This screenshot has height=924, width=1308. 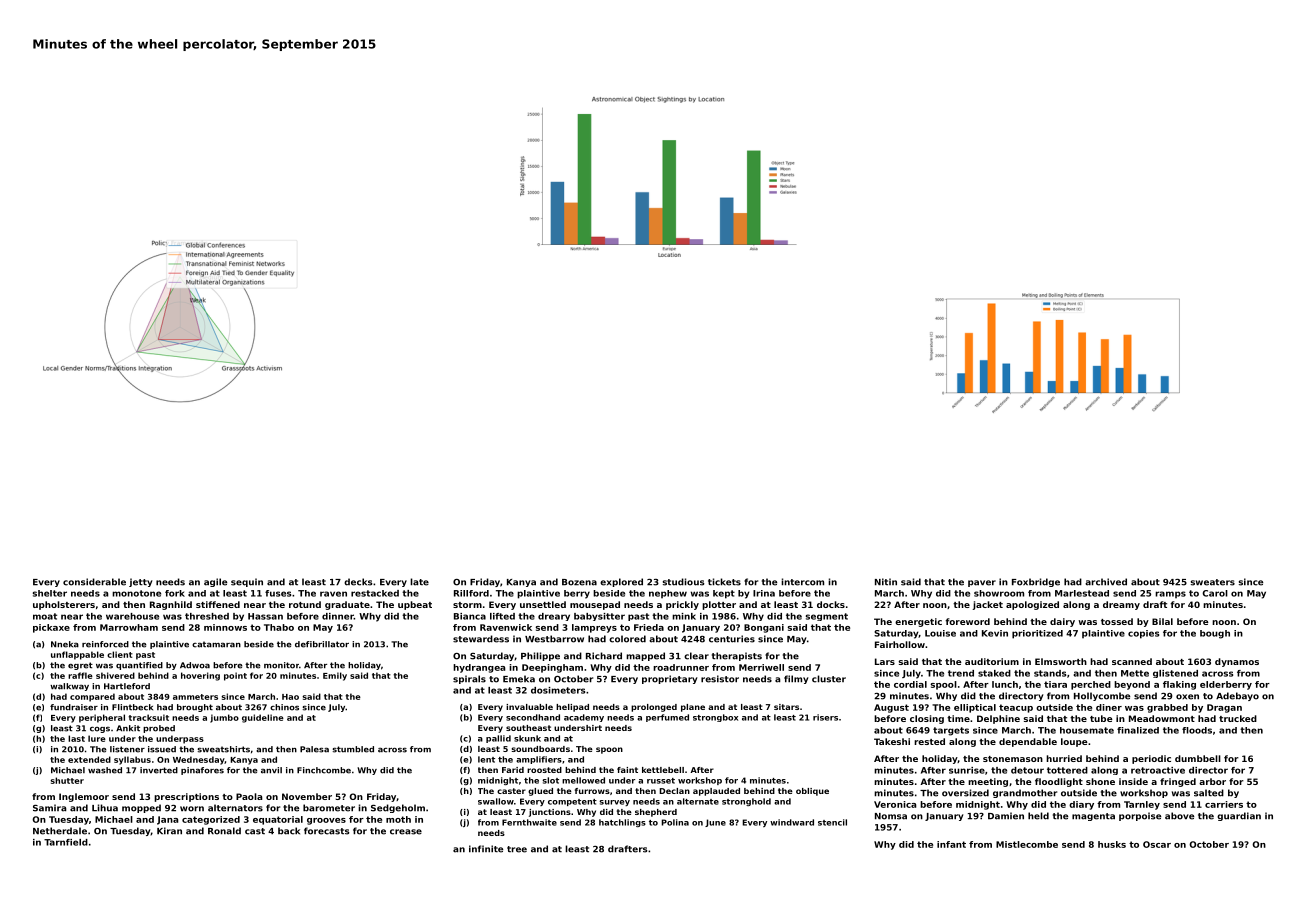 What do you see at coordinates (786, 707) in the screenshot?
I see `sitars` at bounding box center [786, 707].
